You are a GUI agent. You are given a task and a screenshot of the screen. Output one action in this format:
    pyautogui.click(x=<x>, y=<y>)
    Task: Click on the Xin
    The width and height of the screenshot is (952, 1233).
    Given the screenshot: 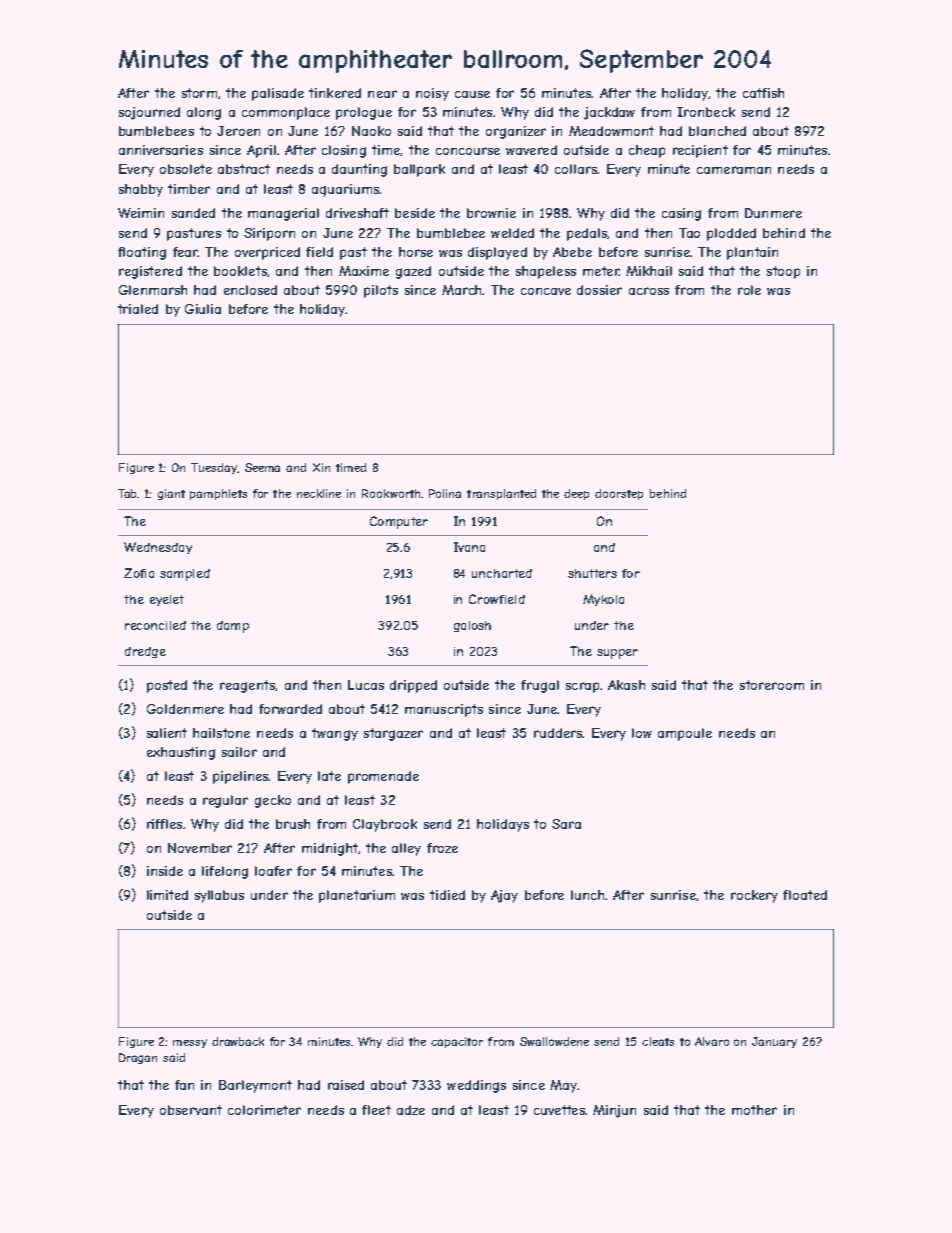 What is the action you would take?
    pyautogui.click(x=321, y=467)
